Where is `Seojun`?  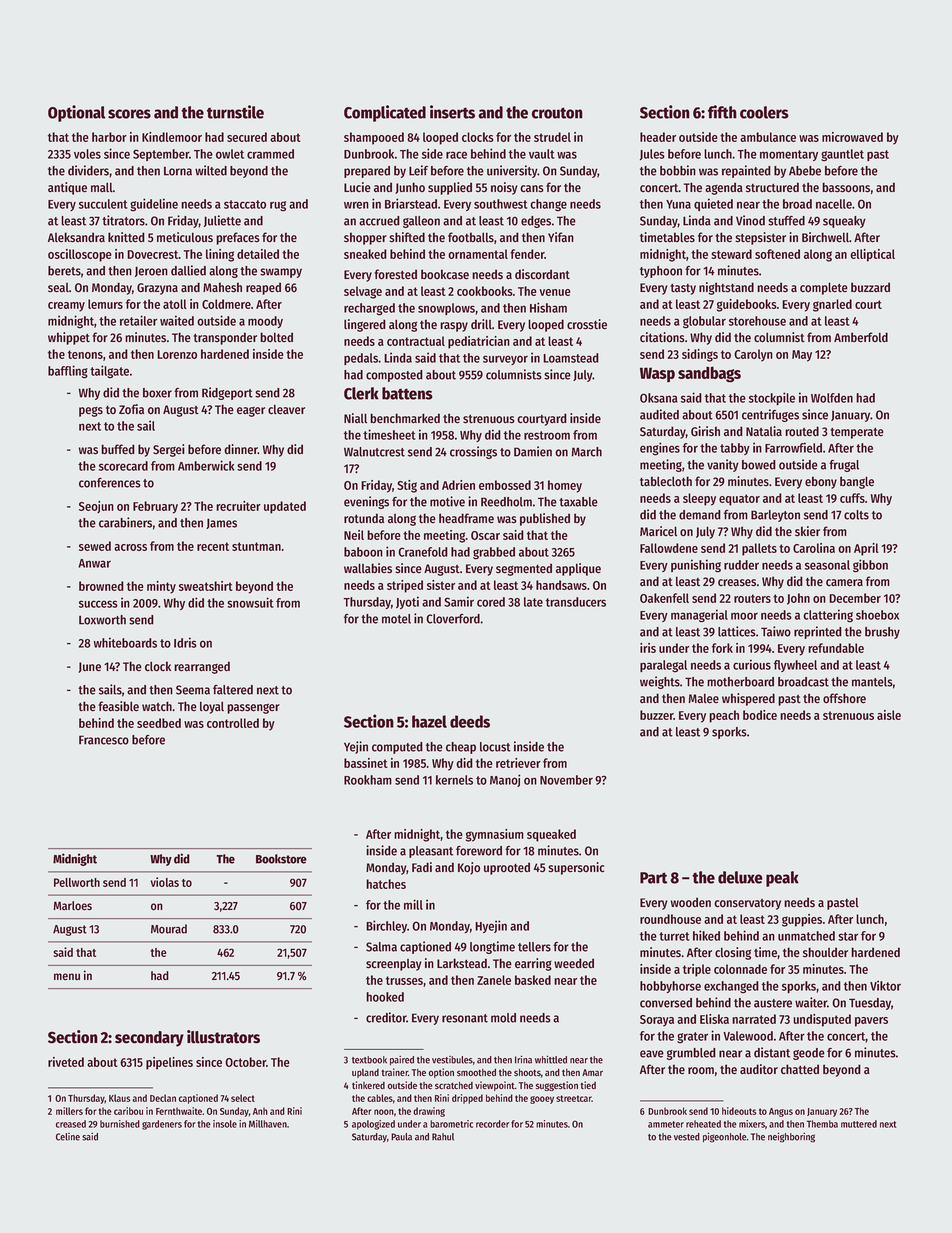
Seojun is located at coordinates (96, 507).
